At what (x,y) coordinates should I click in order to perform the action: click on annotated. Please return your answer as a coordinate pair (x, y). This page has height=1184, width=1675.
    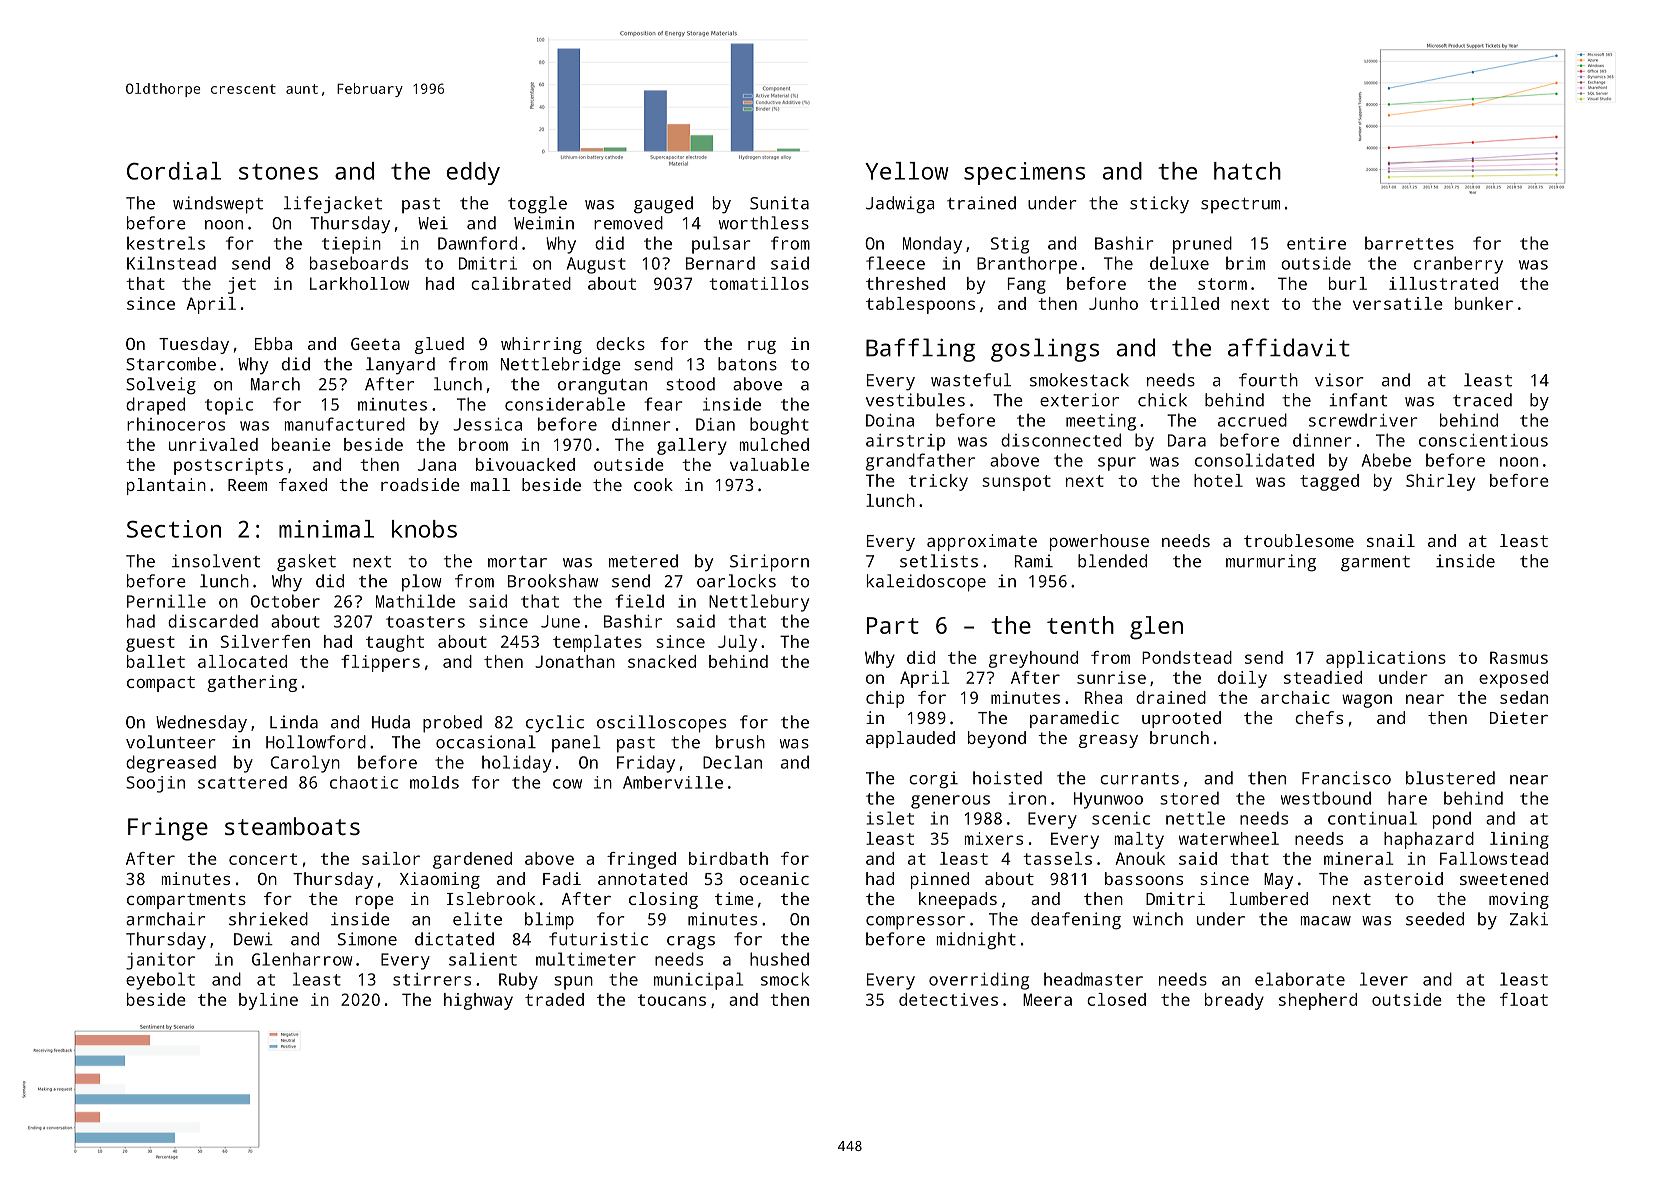
    Looking at the image, I should click on (642, 878).
